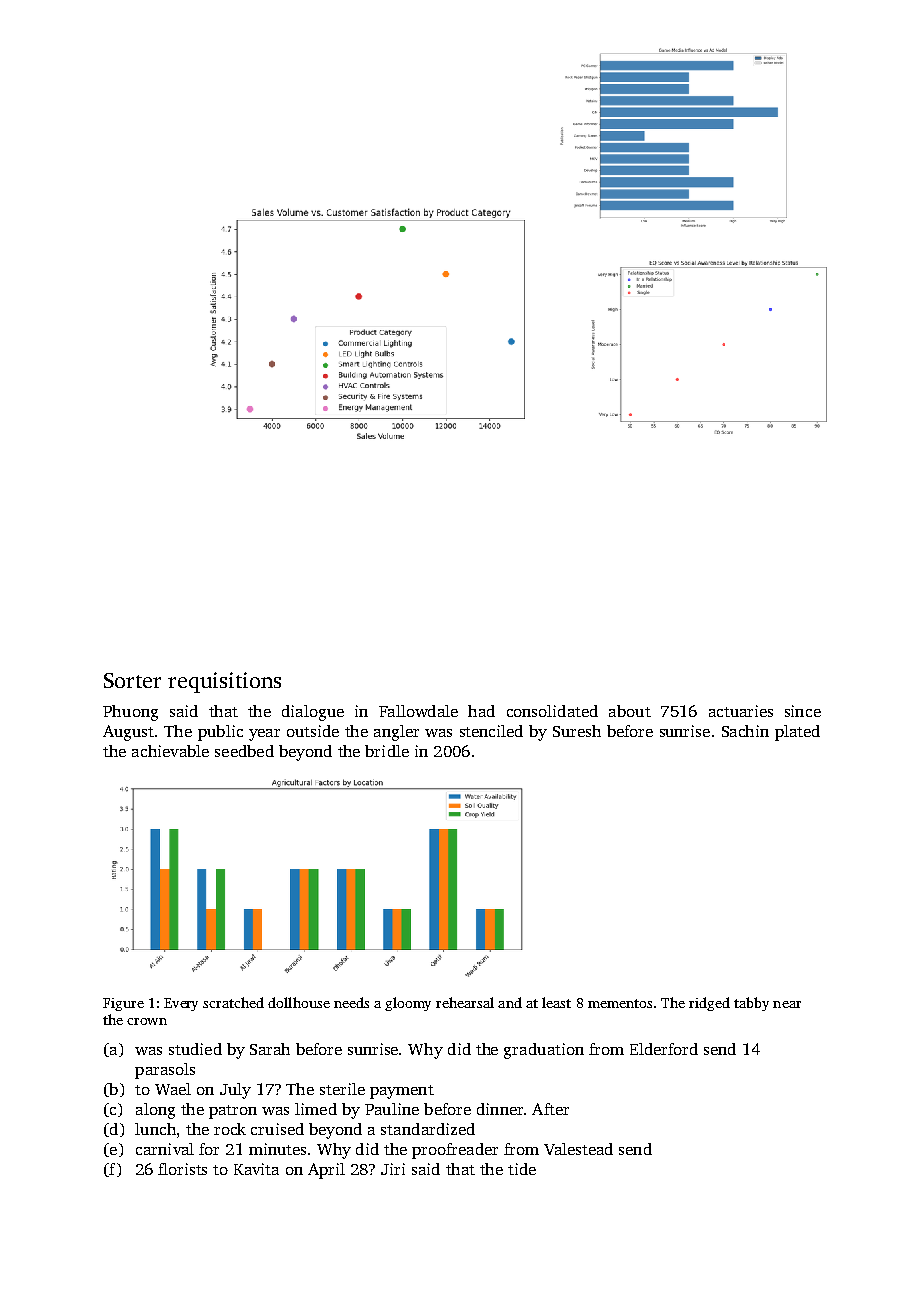  Describe the element at coordinates (313, 731) in the document. I see `outside` at that location.
